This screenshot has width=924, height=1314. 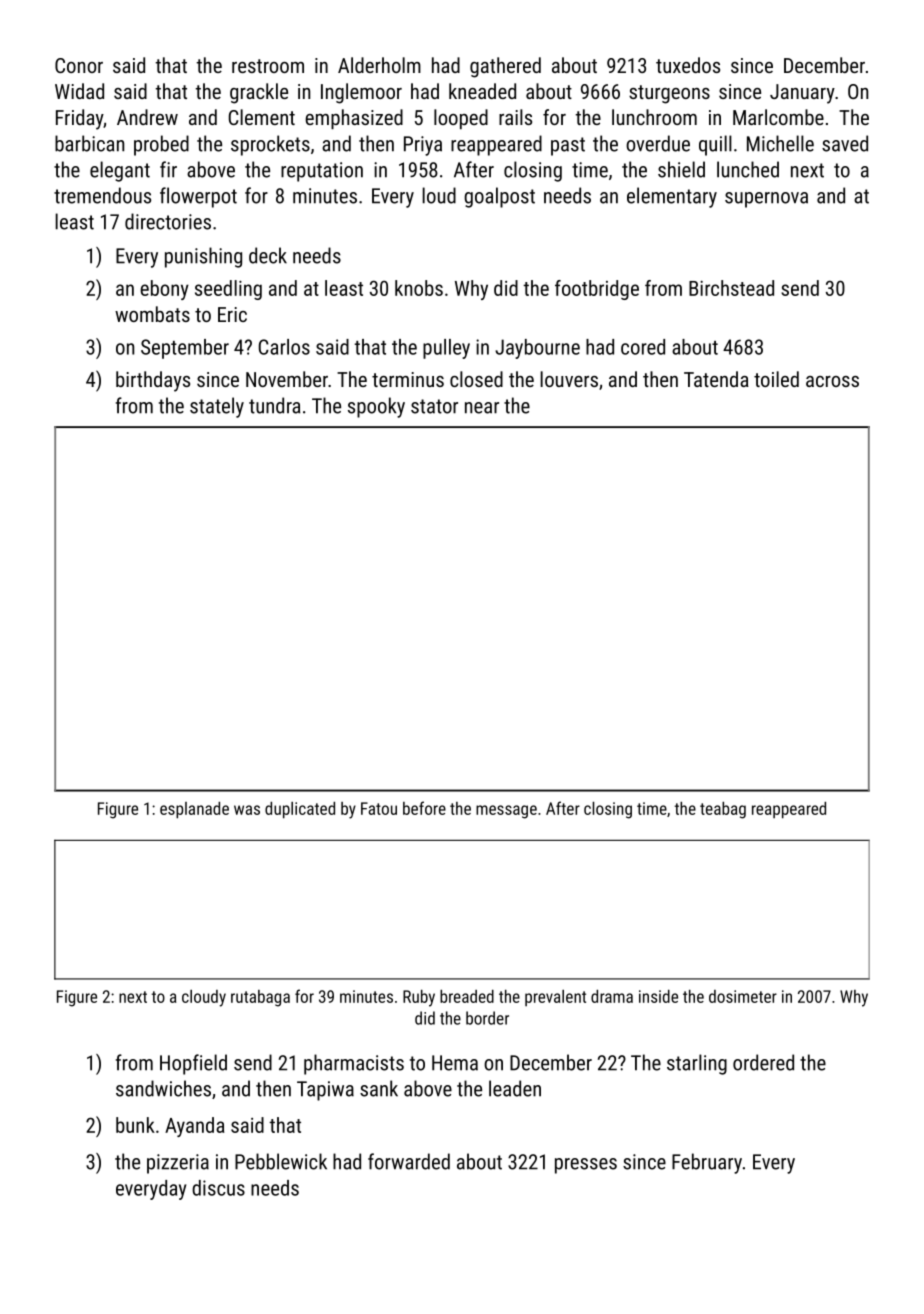 What do you see at coordinates (194, 810) in the screenshot?
I see `esplanade` at bounding box center [194, 810].
